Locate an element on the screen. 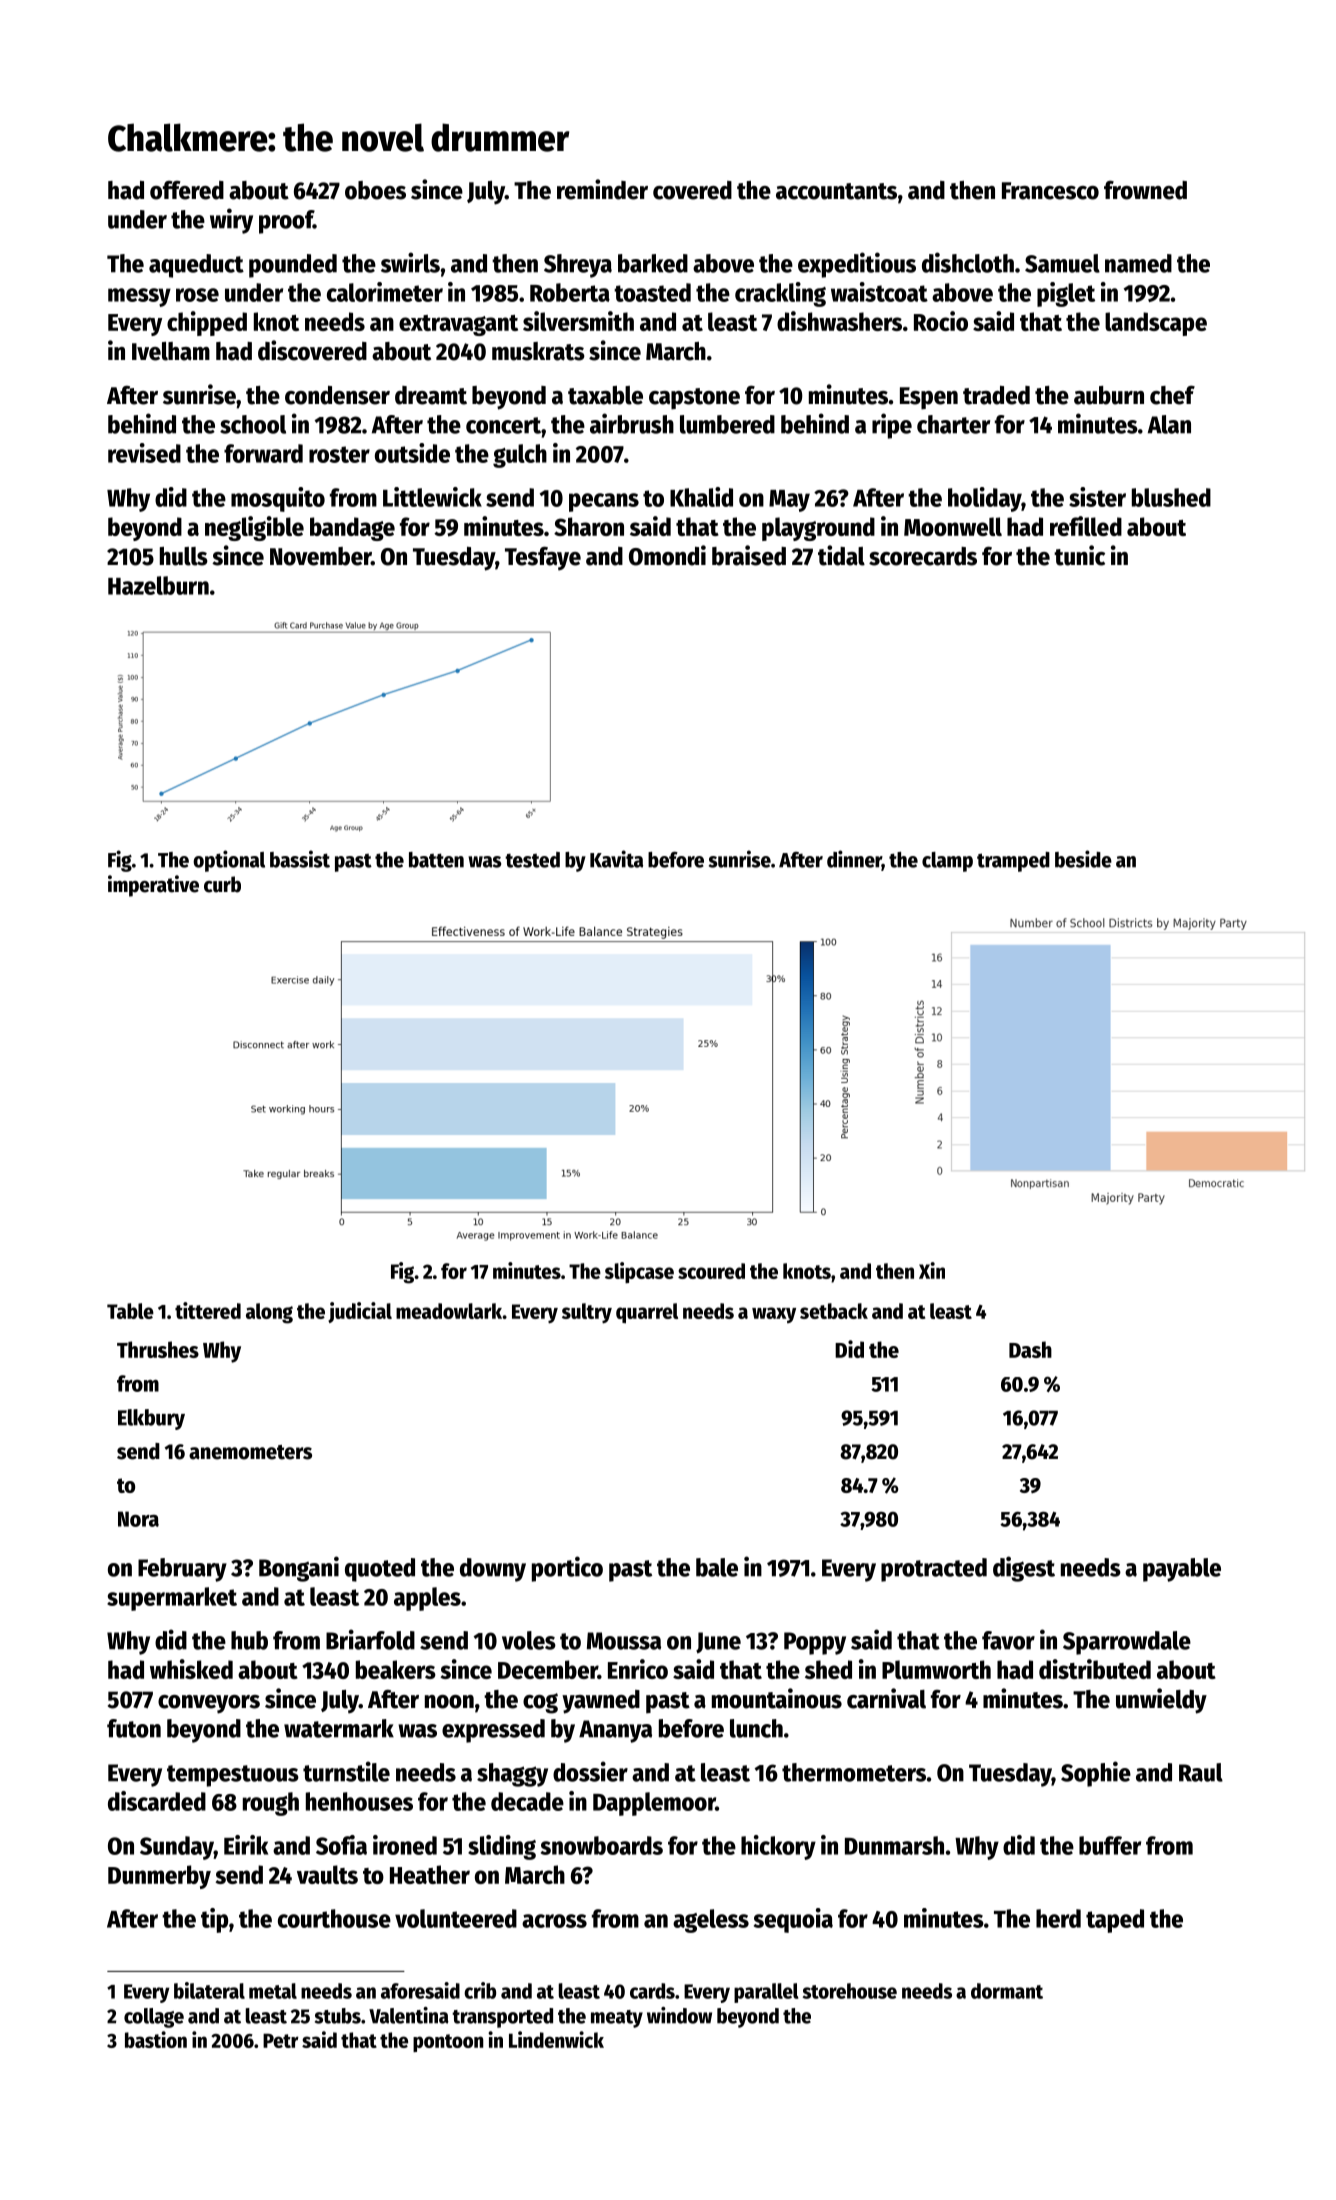 This screenshot has width=1336, height=2200. Lindenwick is located at coordinates (556, 2039).
